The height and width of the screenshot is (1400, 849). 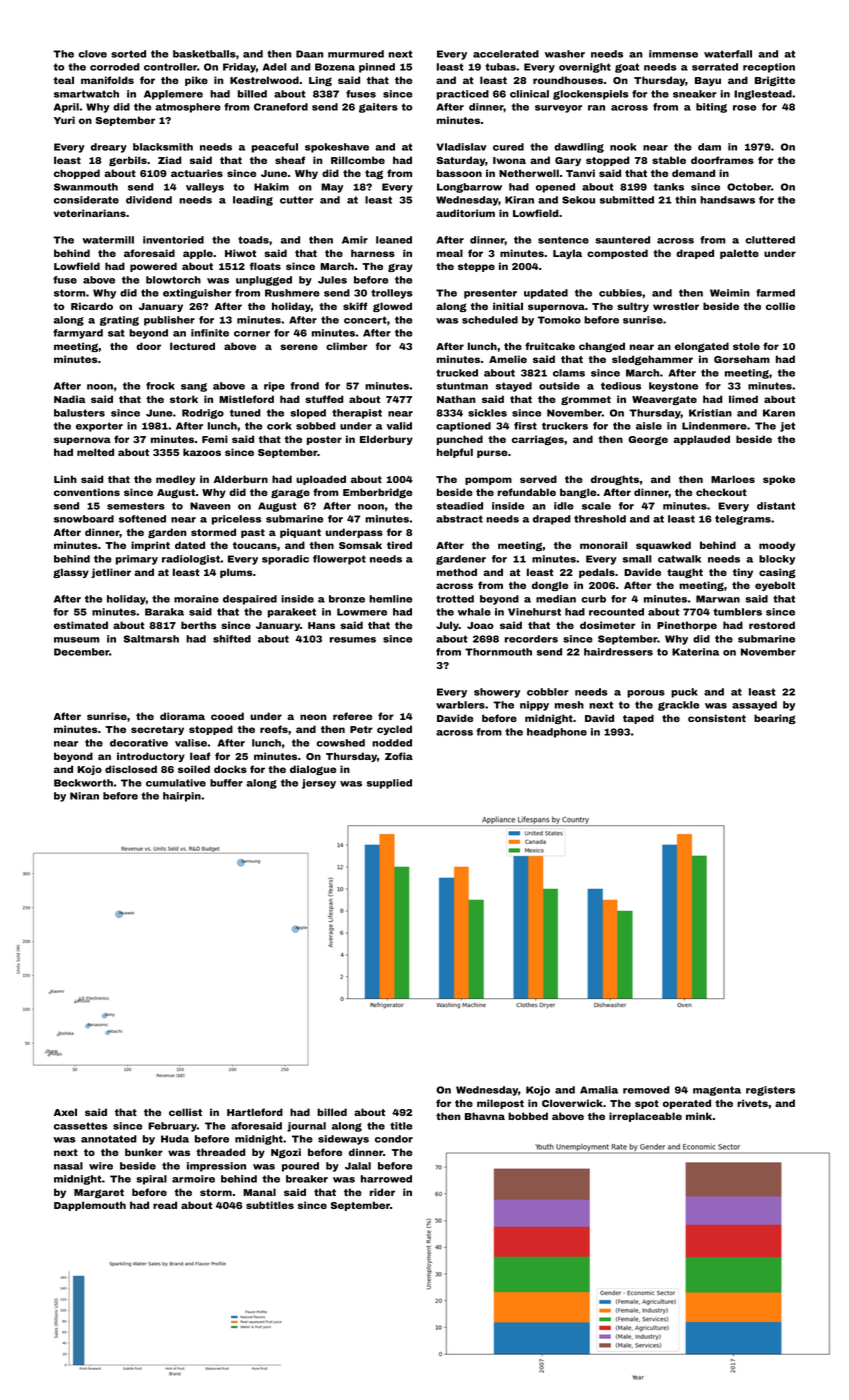 What do you see at coordinates (772, 625) in the screenshot?
I see `restored` at bounding box center [772, 625].
